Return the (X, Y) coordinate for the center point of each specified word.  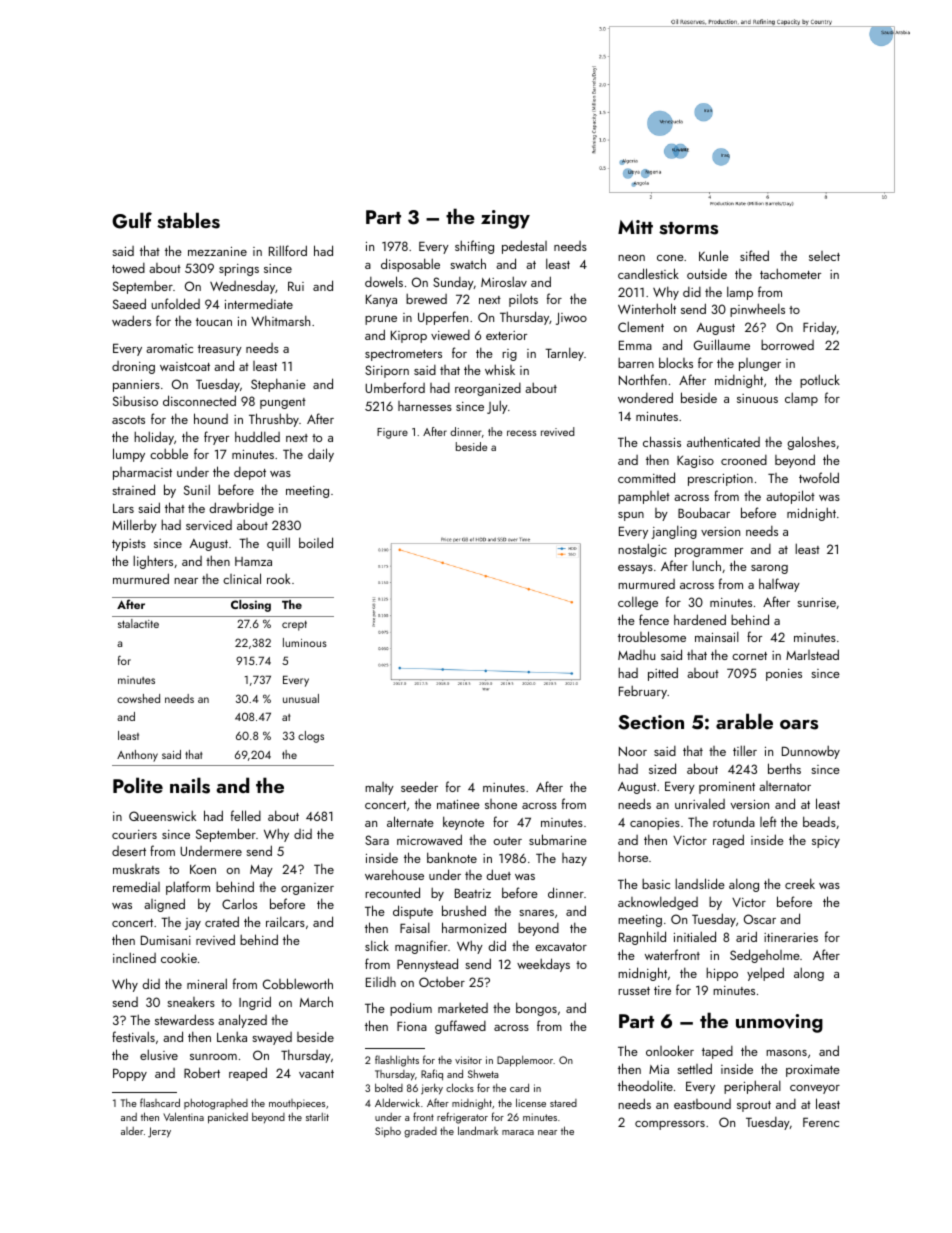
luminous (305, 642)
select (824, 256)
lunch (706, 565)
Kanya (381, 301)
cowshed (138, 698)
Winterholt (647, 308)
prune (381, 320)
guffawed (460, 1027)
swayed (272, 1038)
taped (717, 1052)
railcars (285, 921)
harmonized (474, 927)
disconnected (199, 400)
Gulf (132, 220)
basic (656, 884)
